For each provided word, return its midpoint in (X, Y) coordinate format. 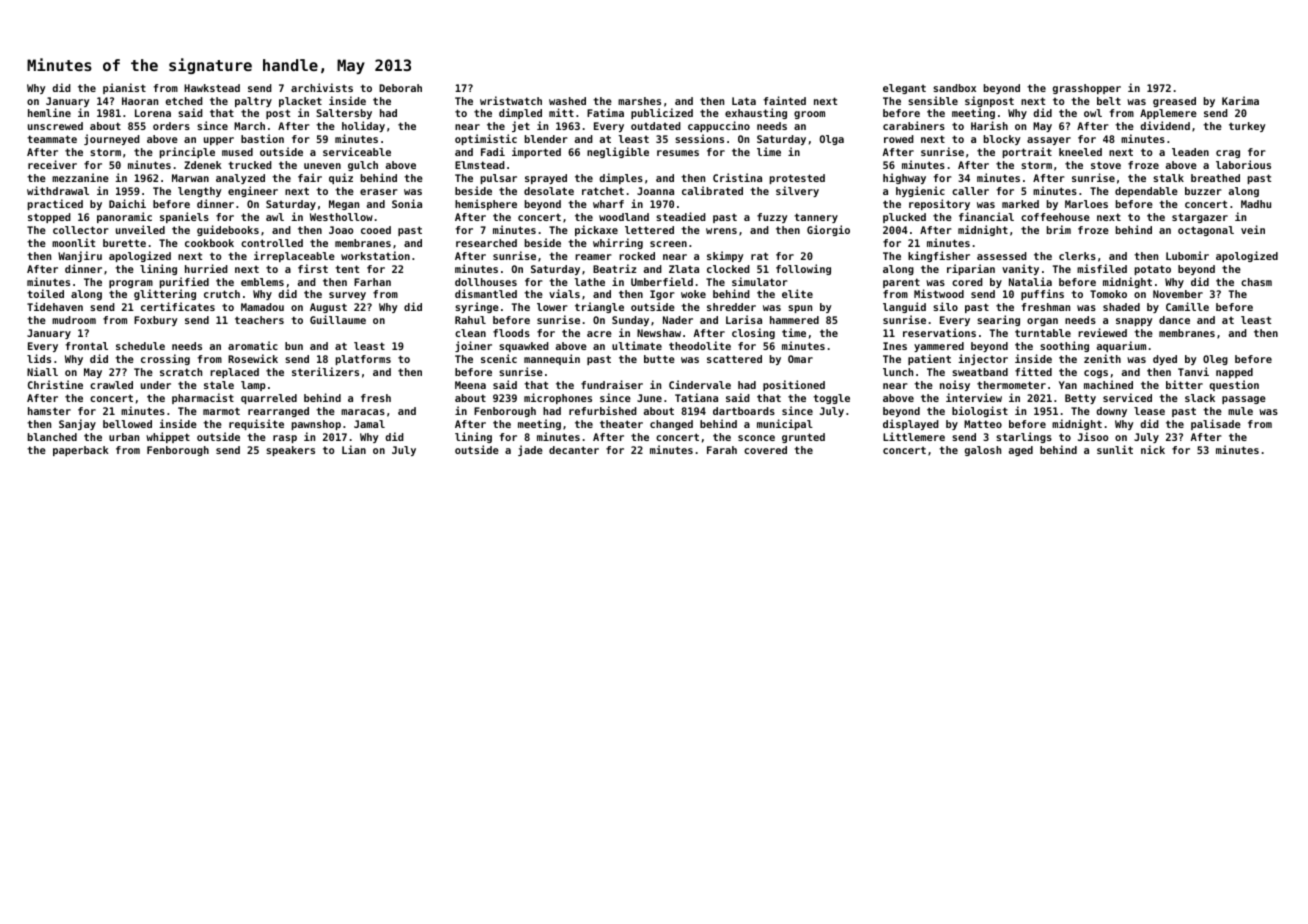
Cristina (737, 177)
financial (986, 216)
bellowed (127, 424)
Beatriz (615, 268)
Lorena (153, 113)
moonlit (73, 242)
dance (1174, 320)
